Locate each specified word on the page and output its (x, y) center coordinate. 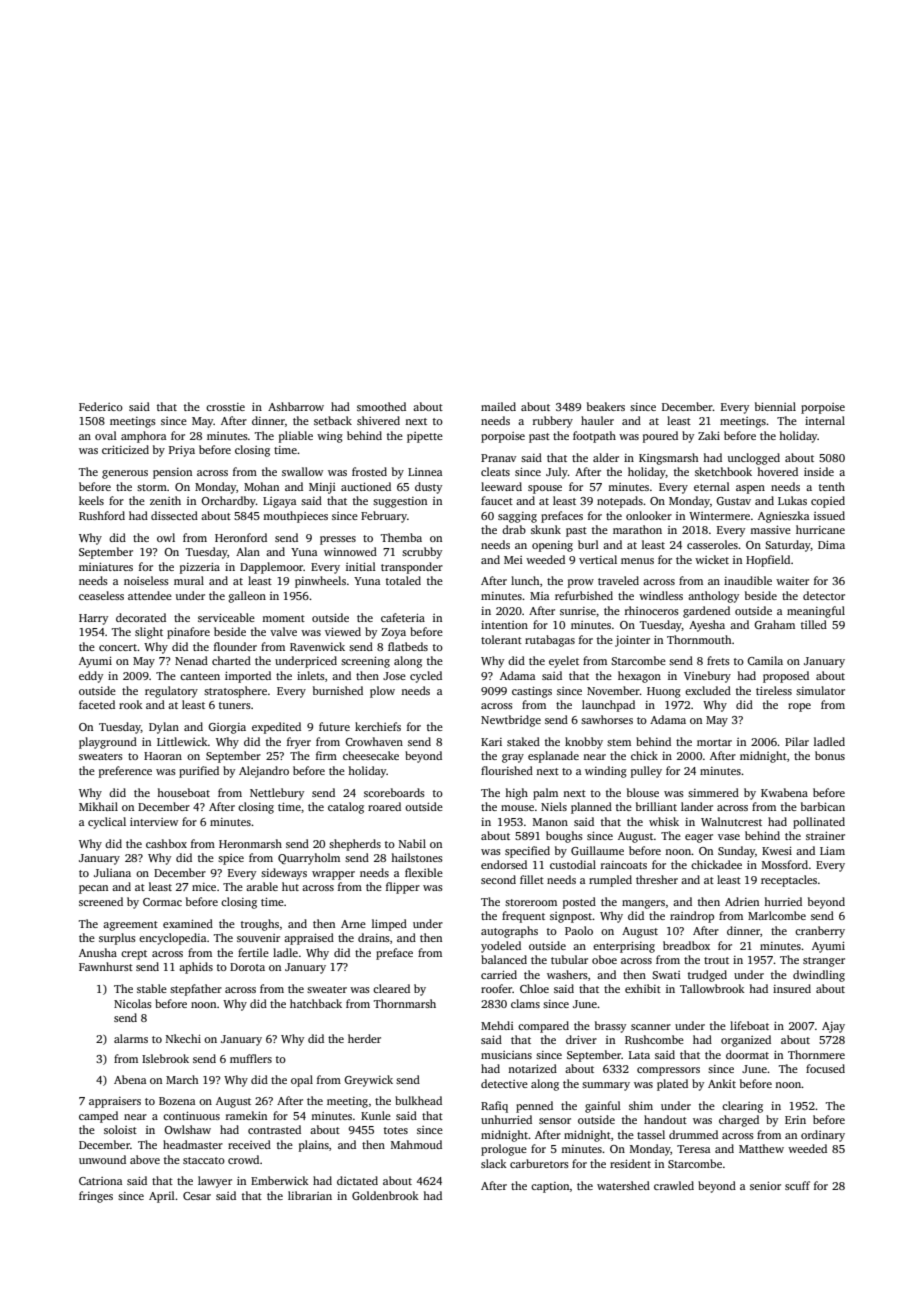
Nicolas (133, 1003)
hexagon (639, 677)
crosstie (225, 407)
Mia (539, 596)
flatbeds (408, 646)
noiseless (146, 580)
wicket (712, 559)
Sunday (736, 852)
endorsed (504, 864)
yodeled (501, 947)
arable (262, 886)
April (162, 1197)
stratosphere (235, 692)
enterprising (624, 947)
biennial (775, 406)
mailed (498, 406)
